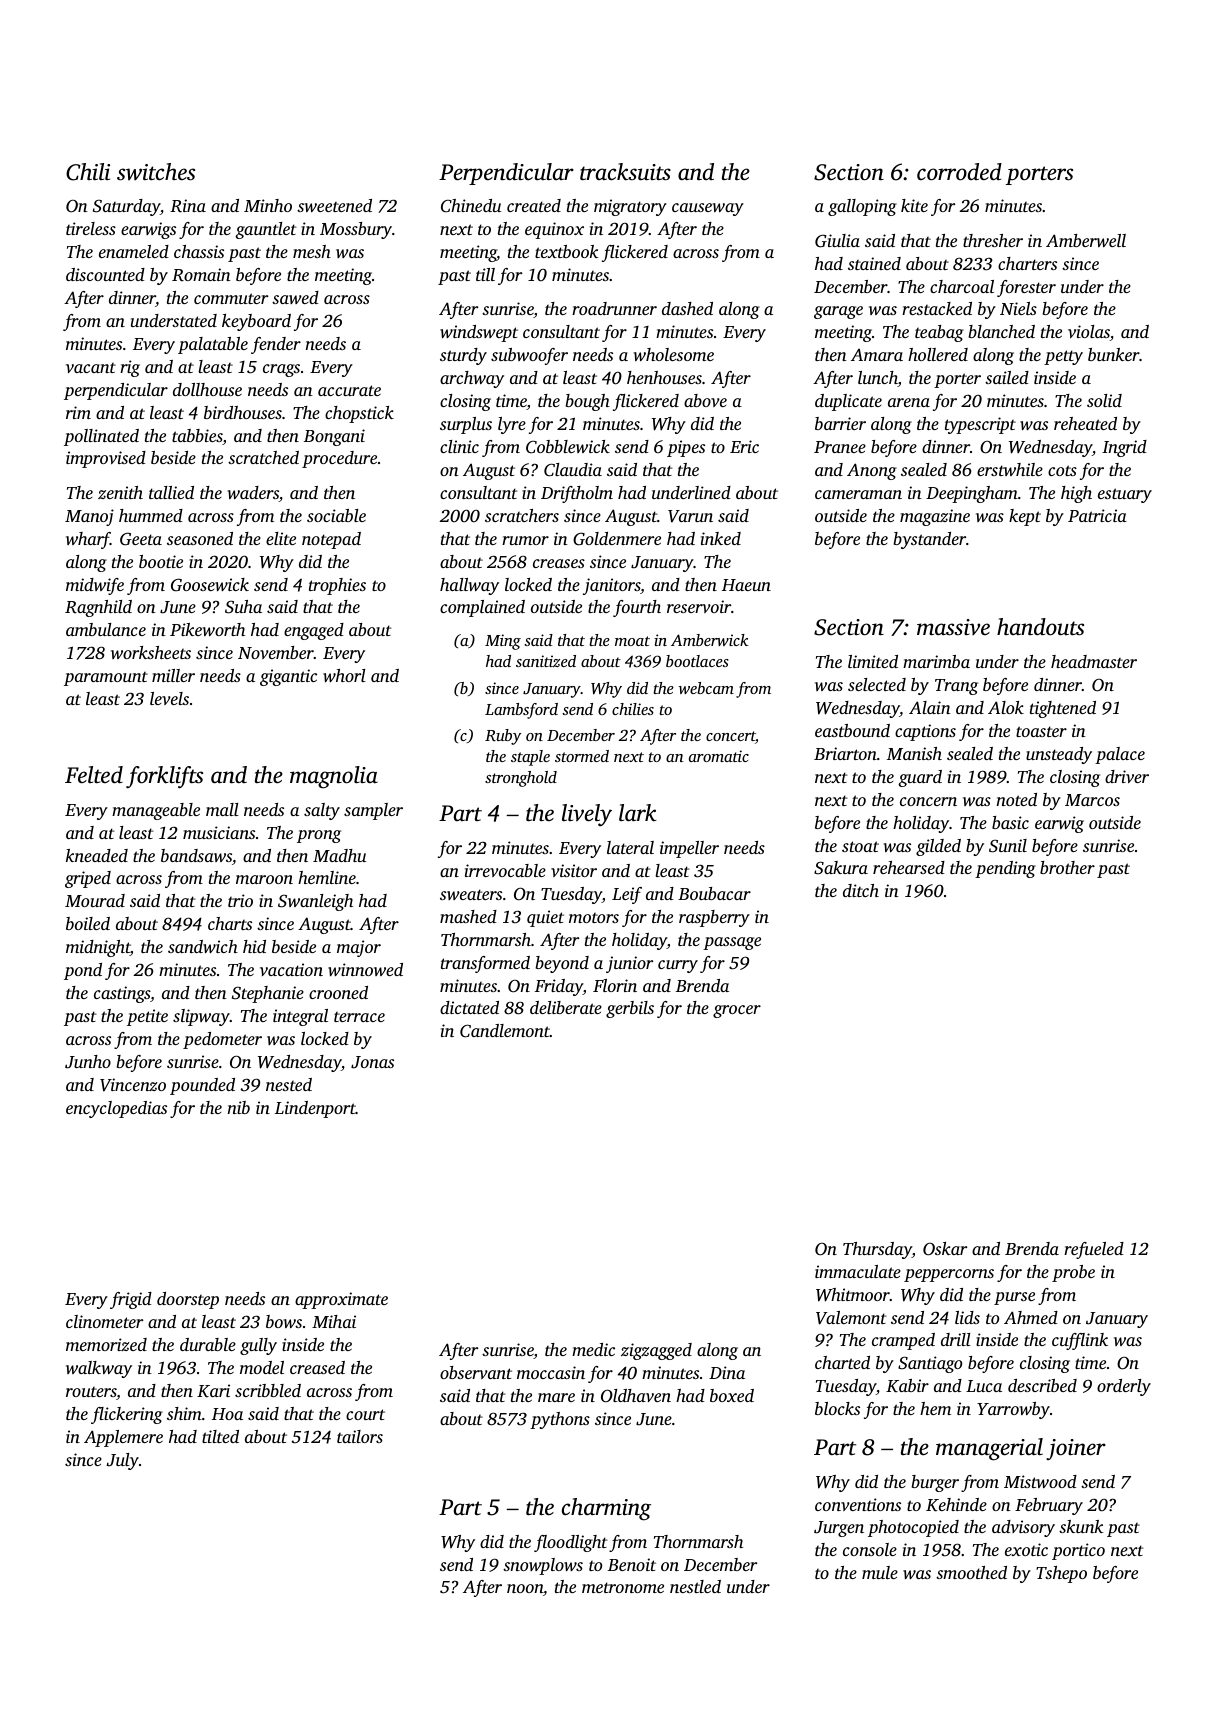  Describe the element at coordinates (104, 1321) in the screenshot. I see `clinometer` at that location.
